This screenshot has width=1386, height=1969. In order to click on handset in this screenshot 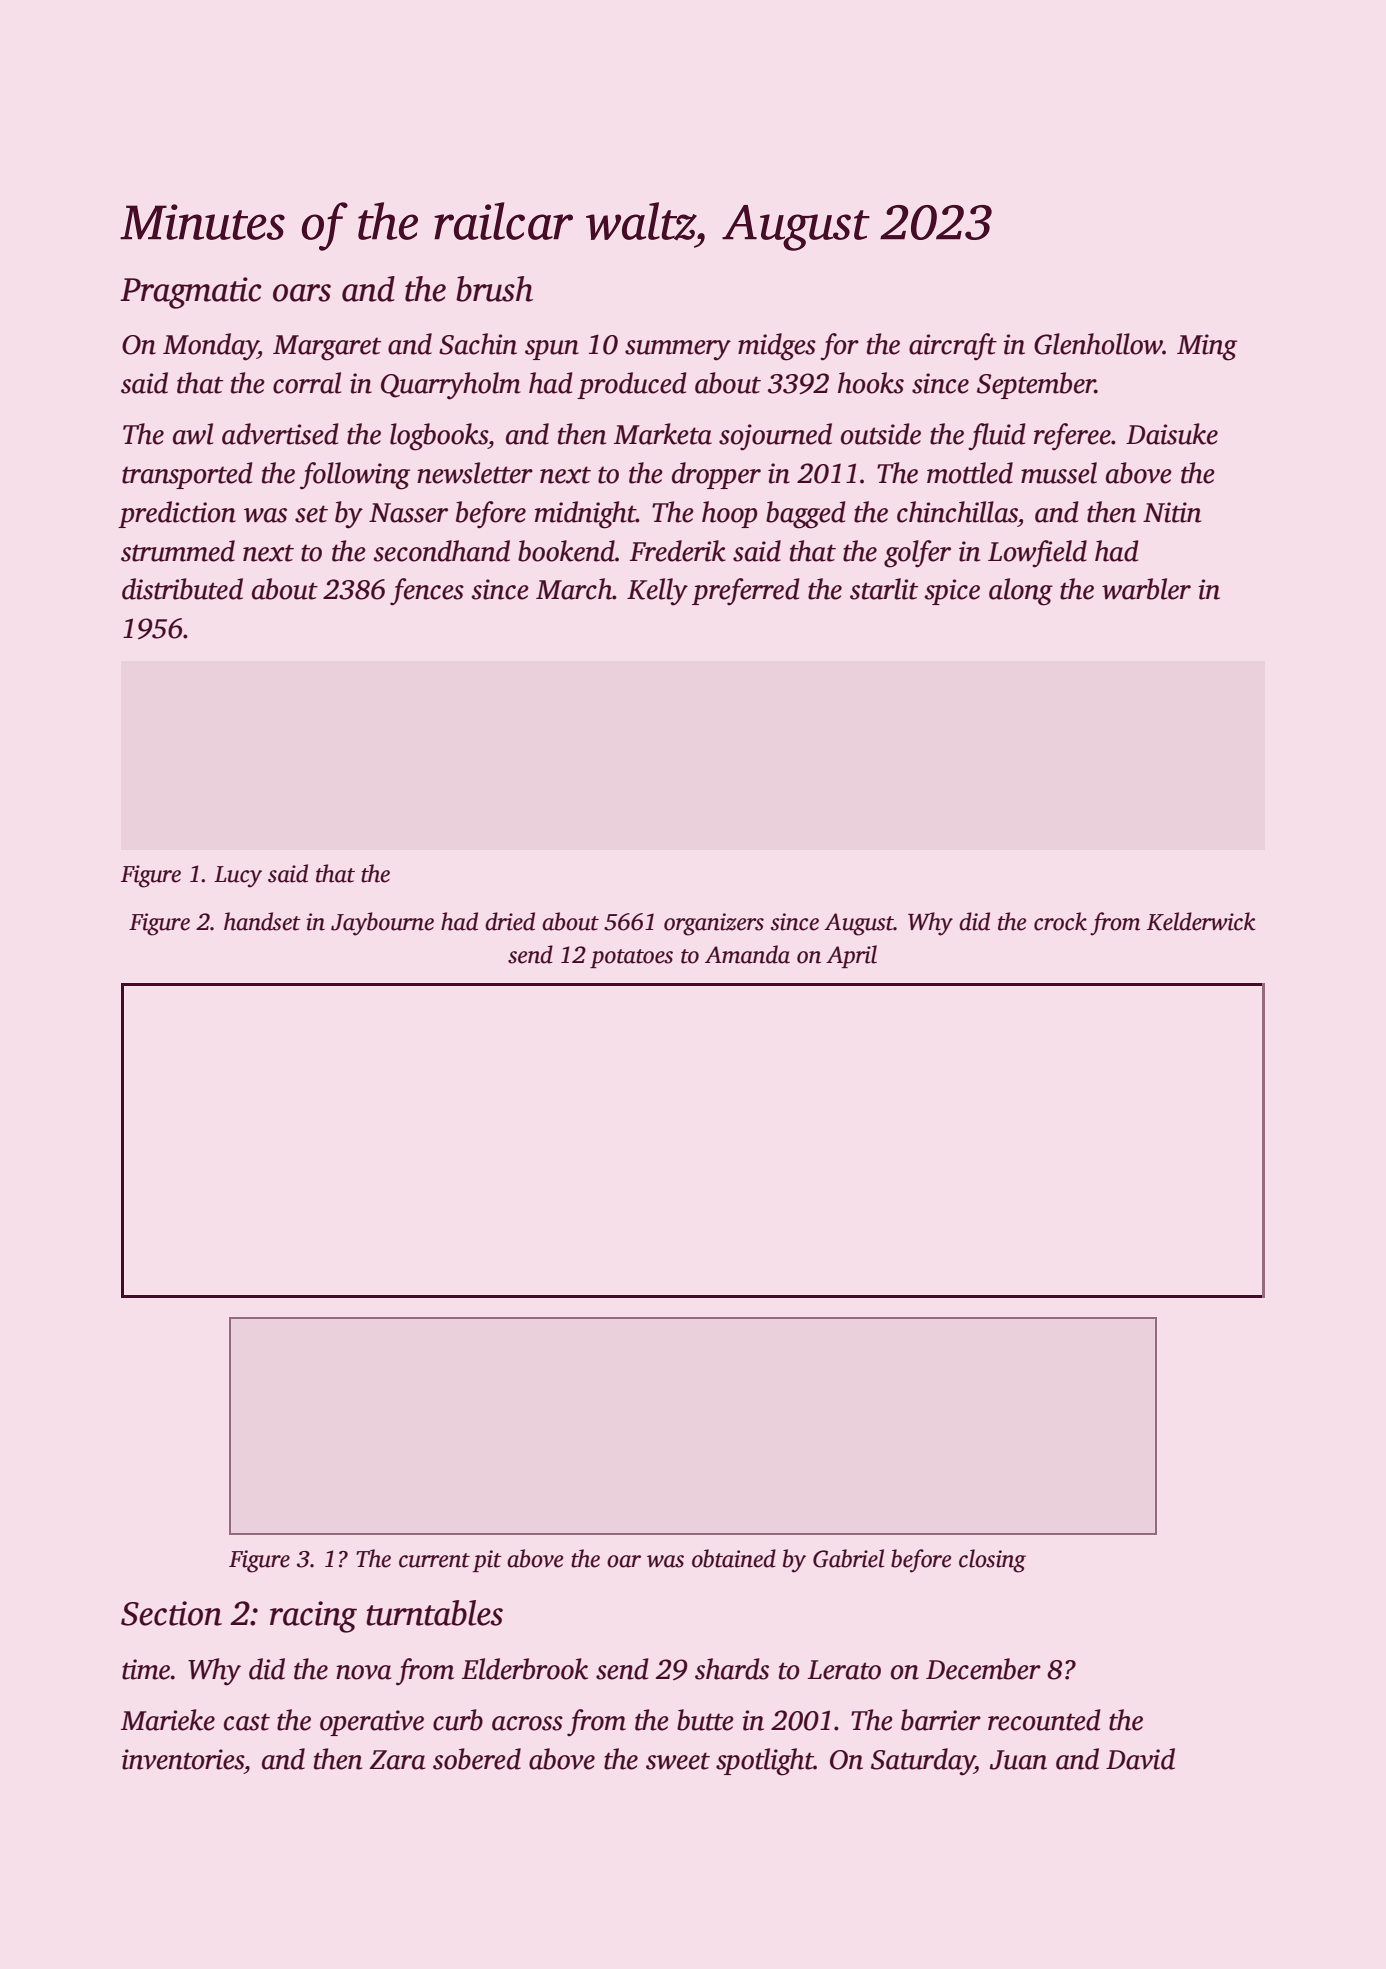, I will do `click(262, 921)`.
